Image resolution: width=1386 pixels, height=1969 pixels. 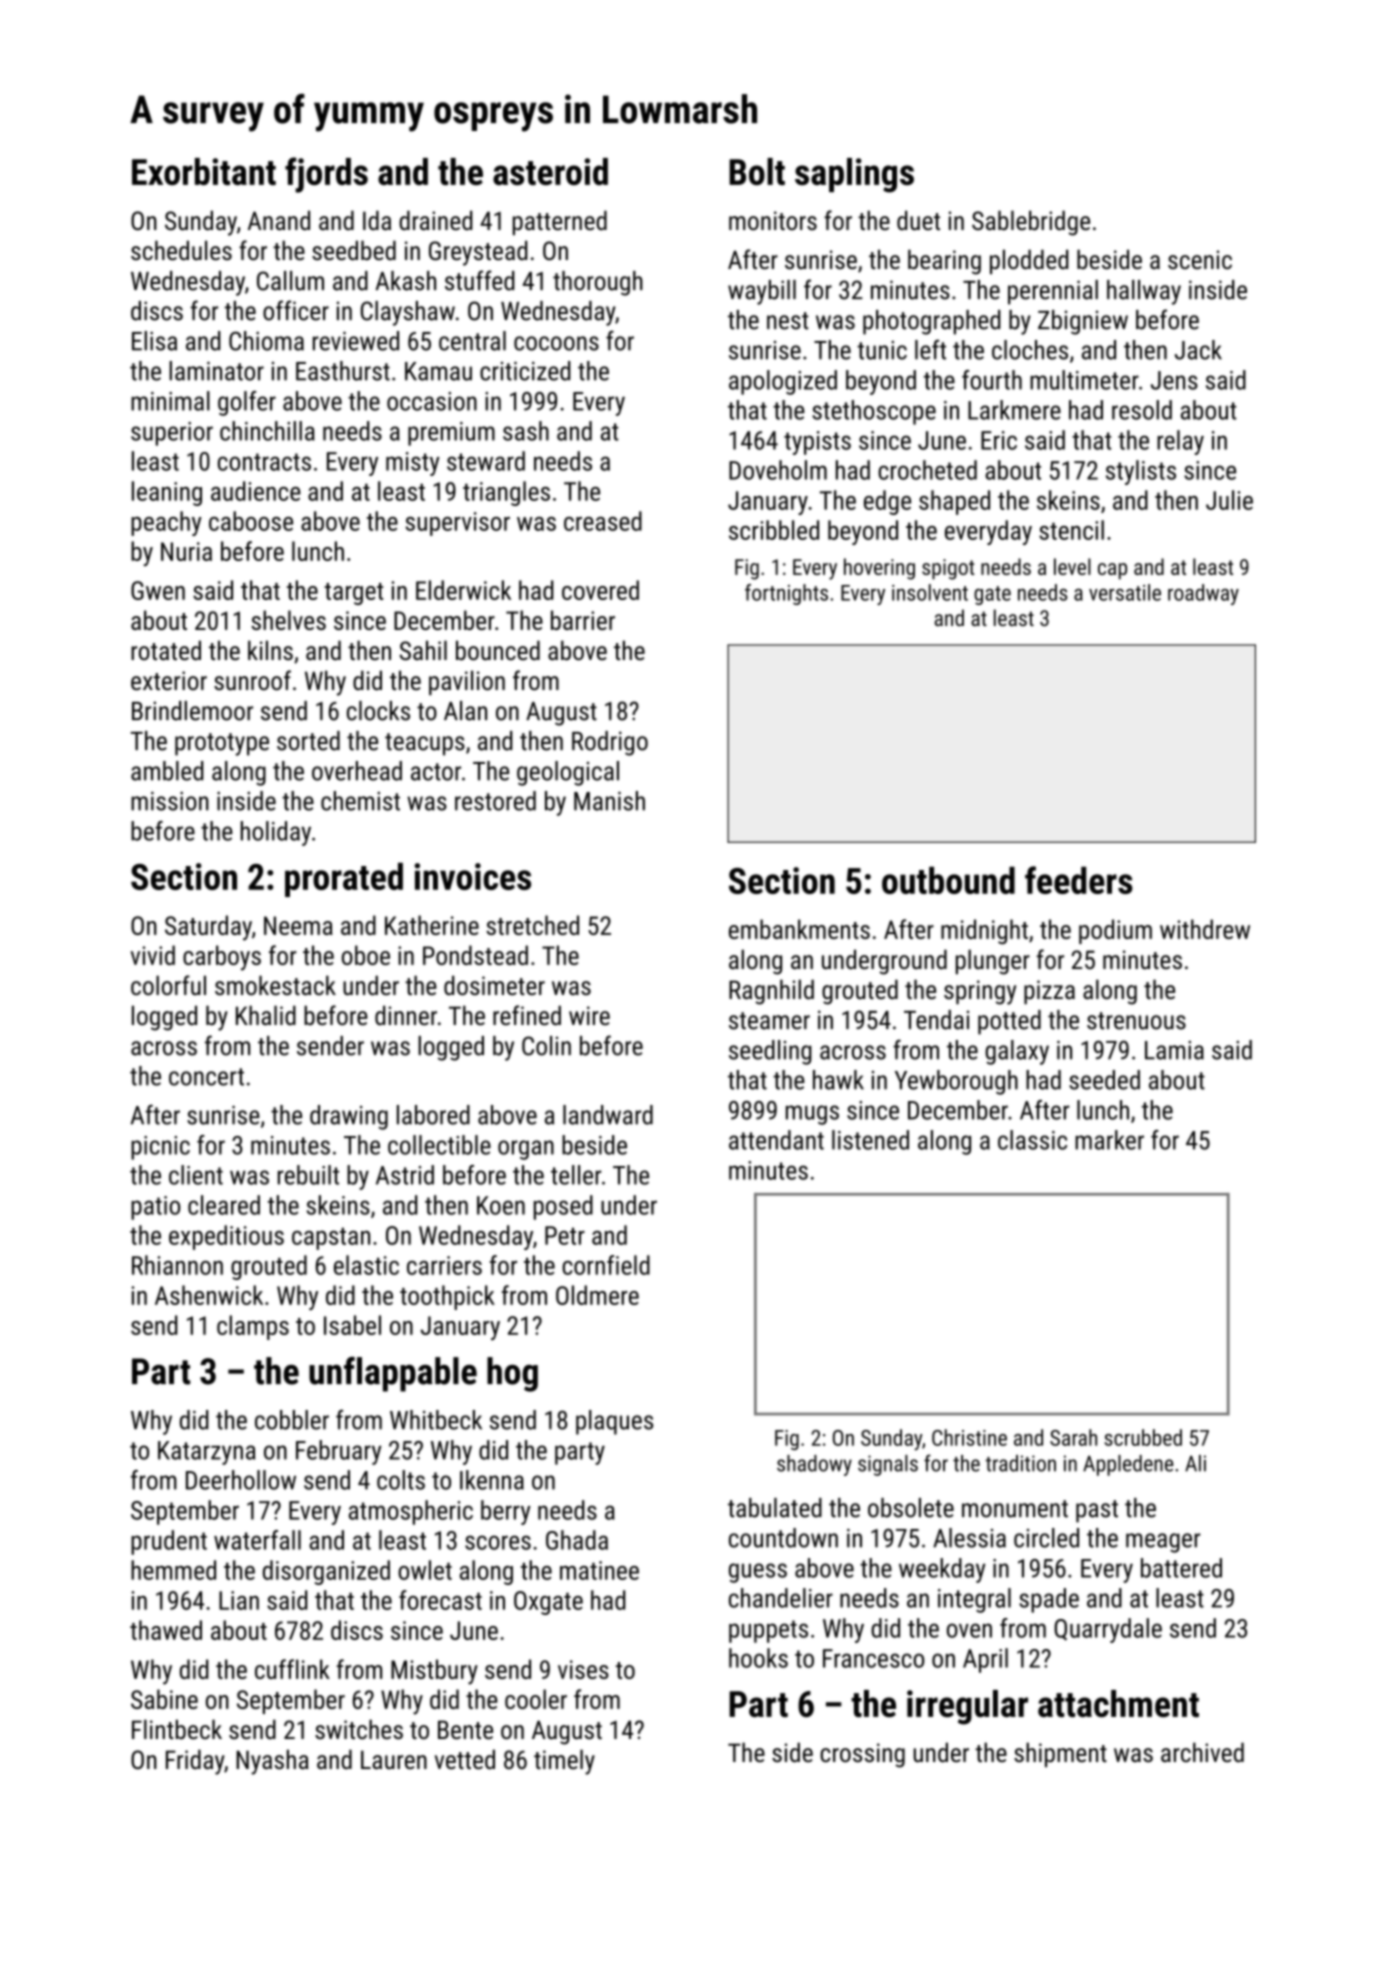 I want to click on scenic, so click(x=1200, y=259).
